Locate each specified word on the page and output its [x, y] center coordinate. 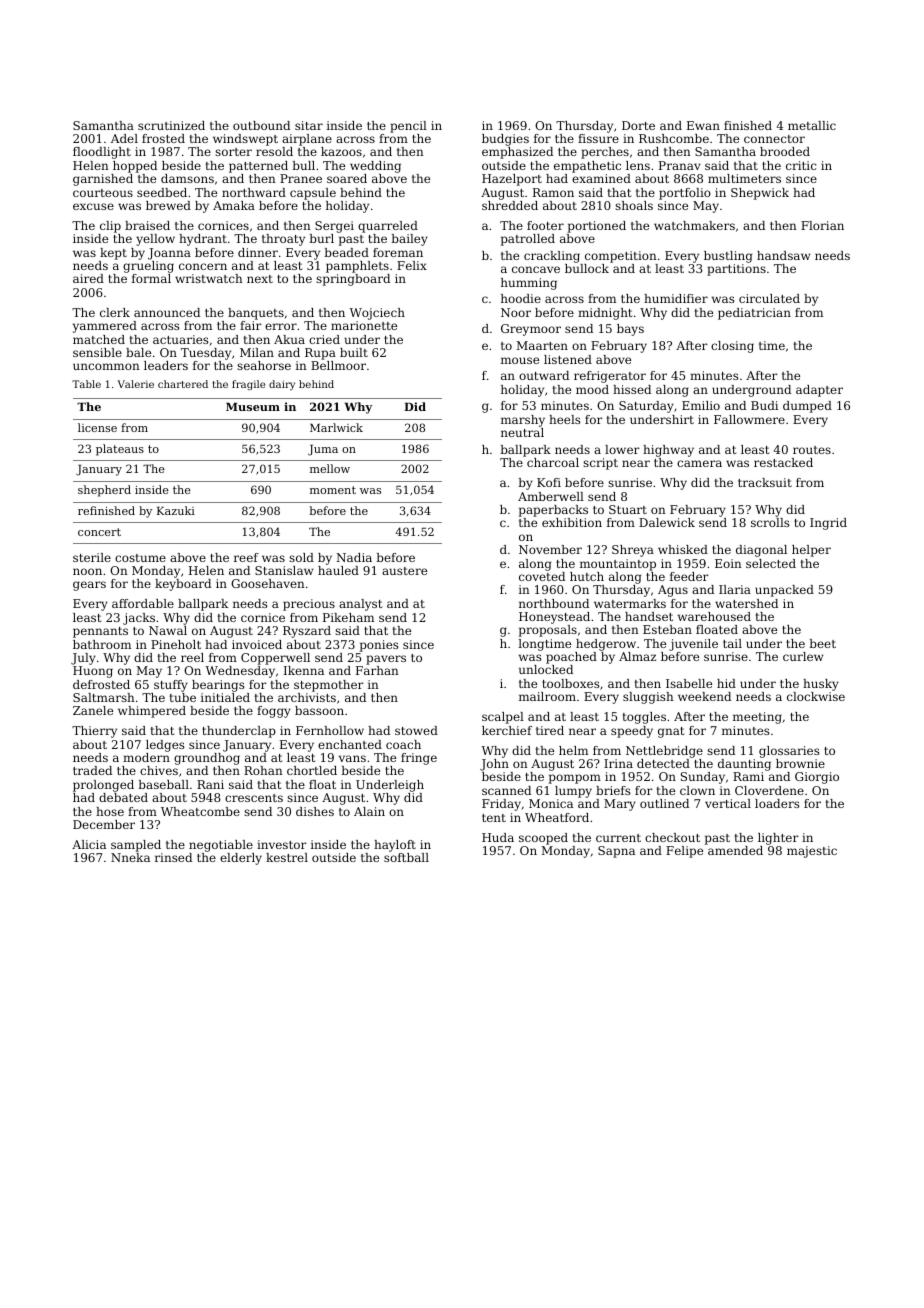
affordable [143, 603]
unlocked [546, 669]
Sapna [616, 852]
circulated [769, 298]
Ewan [703, 125]
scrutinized [171, 125]
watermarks [630, 603]
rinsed [173, 857]
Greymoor [531, 330]
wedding [375, 167]
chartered [183, 384]
